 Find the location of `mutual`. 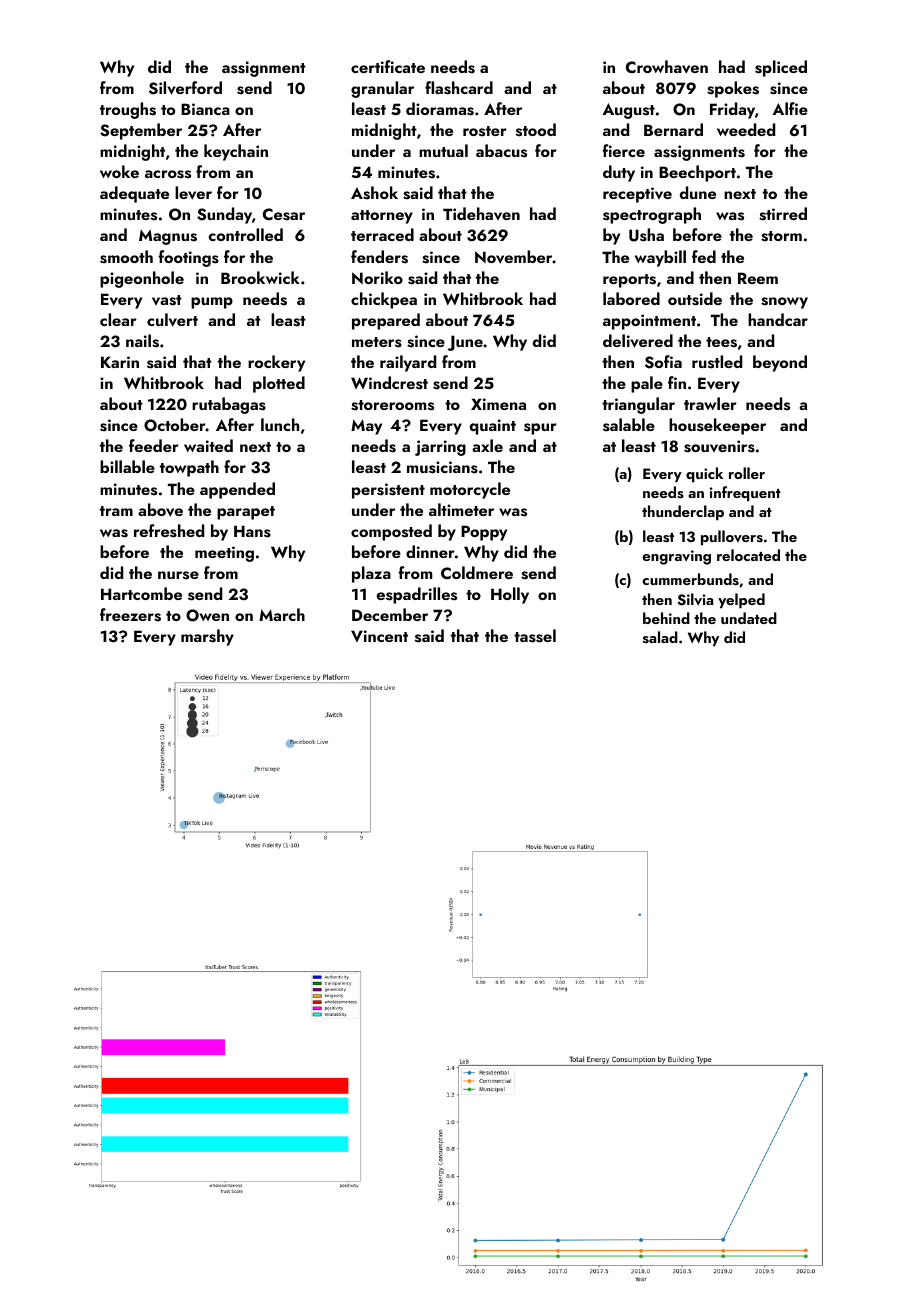

mutual is located at coordinates (443, 150).
